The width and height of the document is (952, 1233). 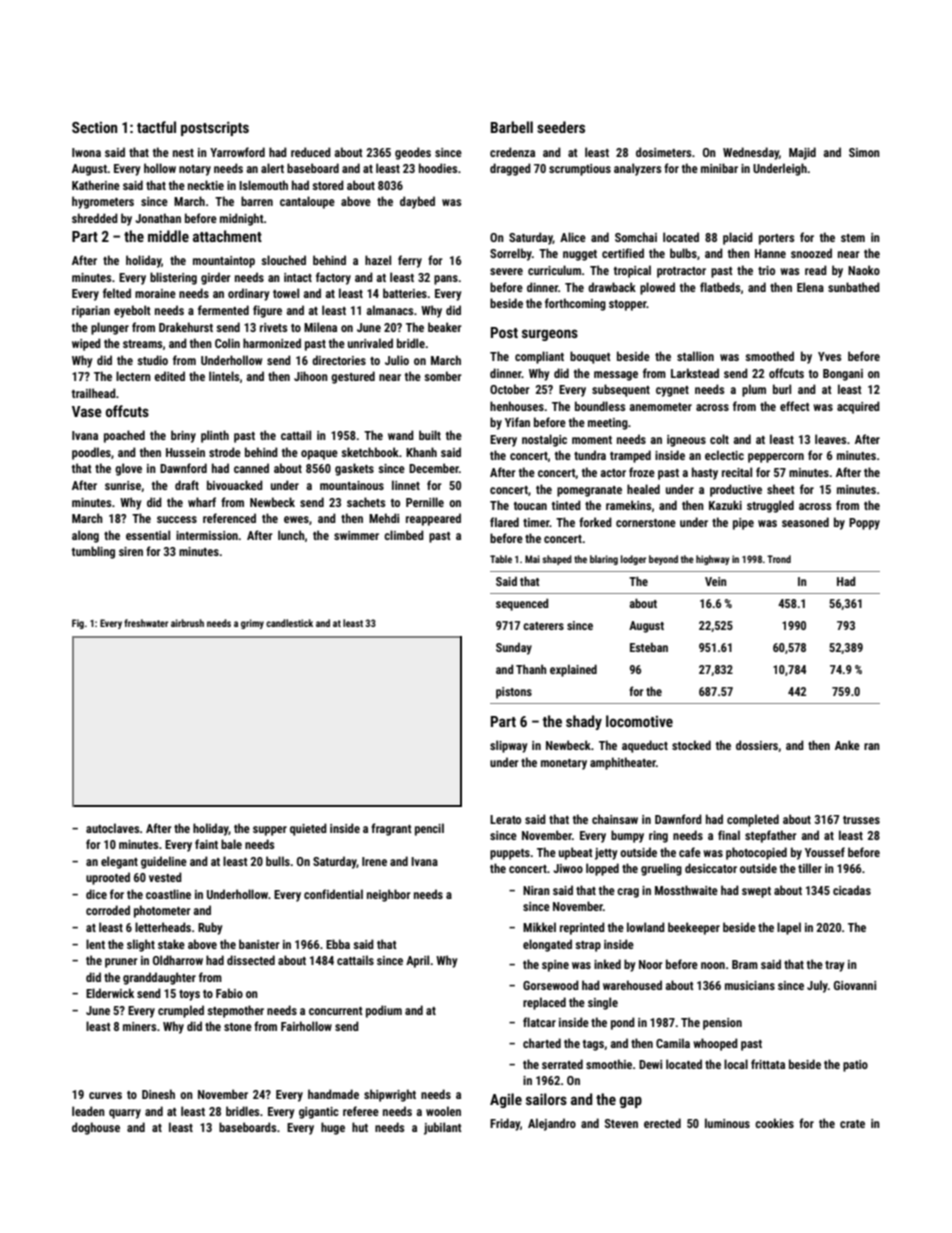 I want to click on freshwater, so click(x=146, y=623).
